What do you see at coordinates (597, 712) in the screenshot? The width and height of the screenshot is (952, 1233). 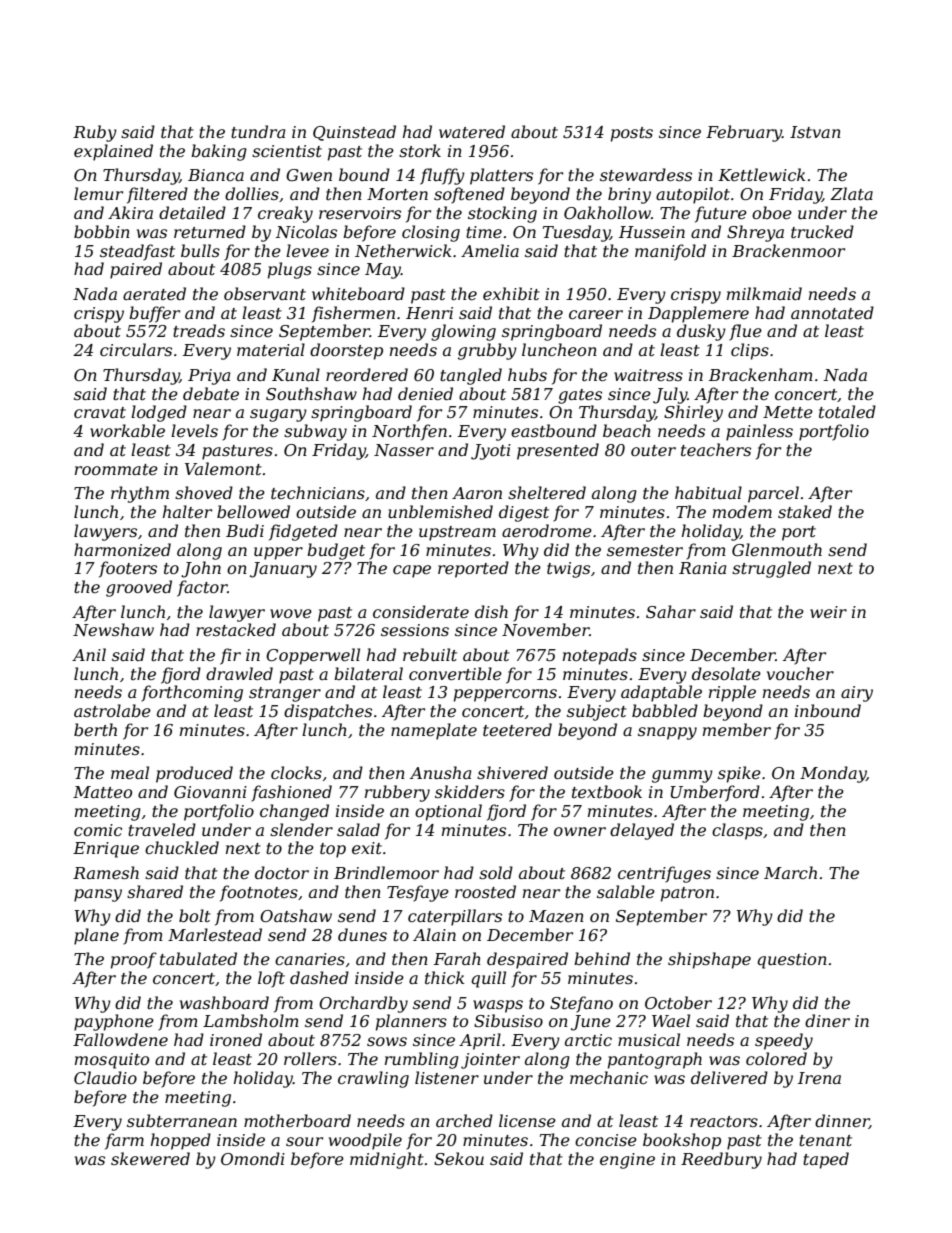 I see `subject` at bounding box center [597, 712].
